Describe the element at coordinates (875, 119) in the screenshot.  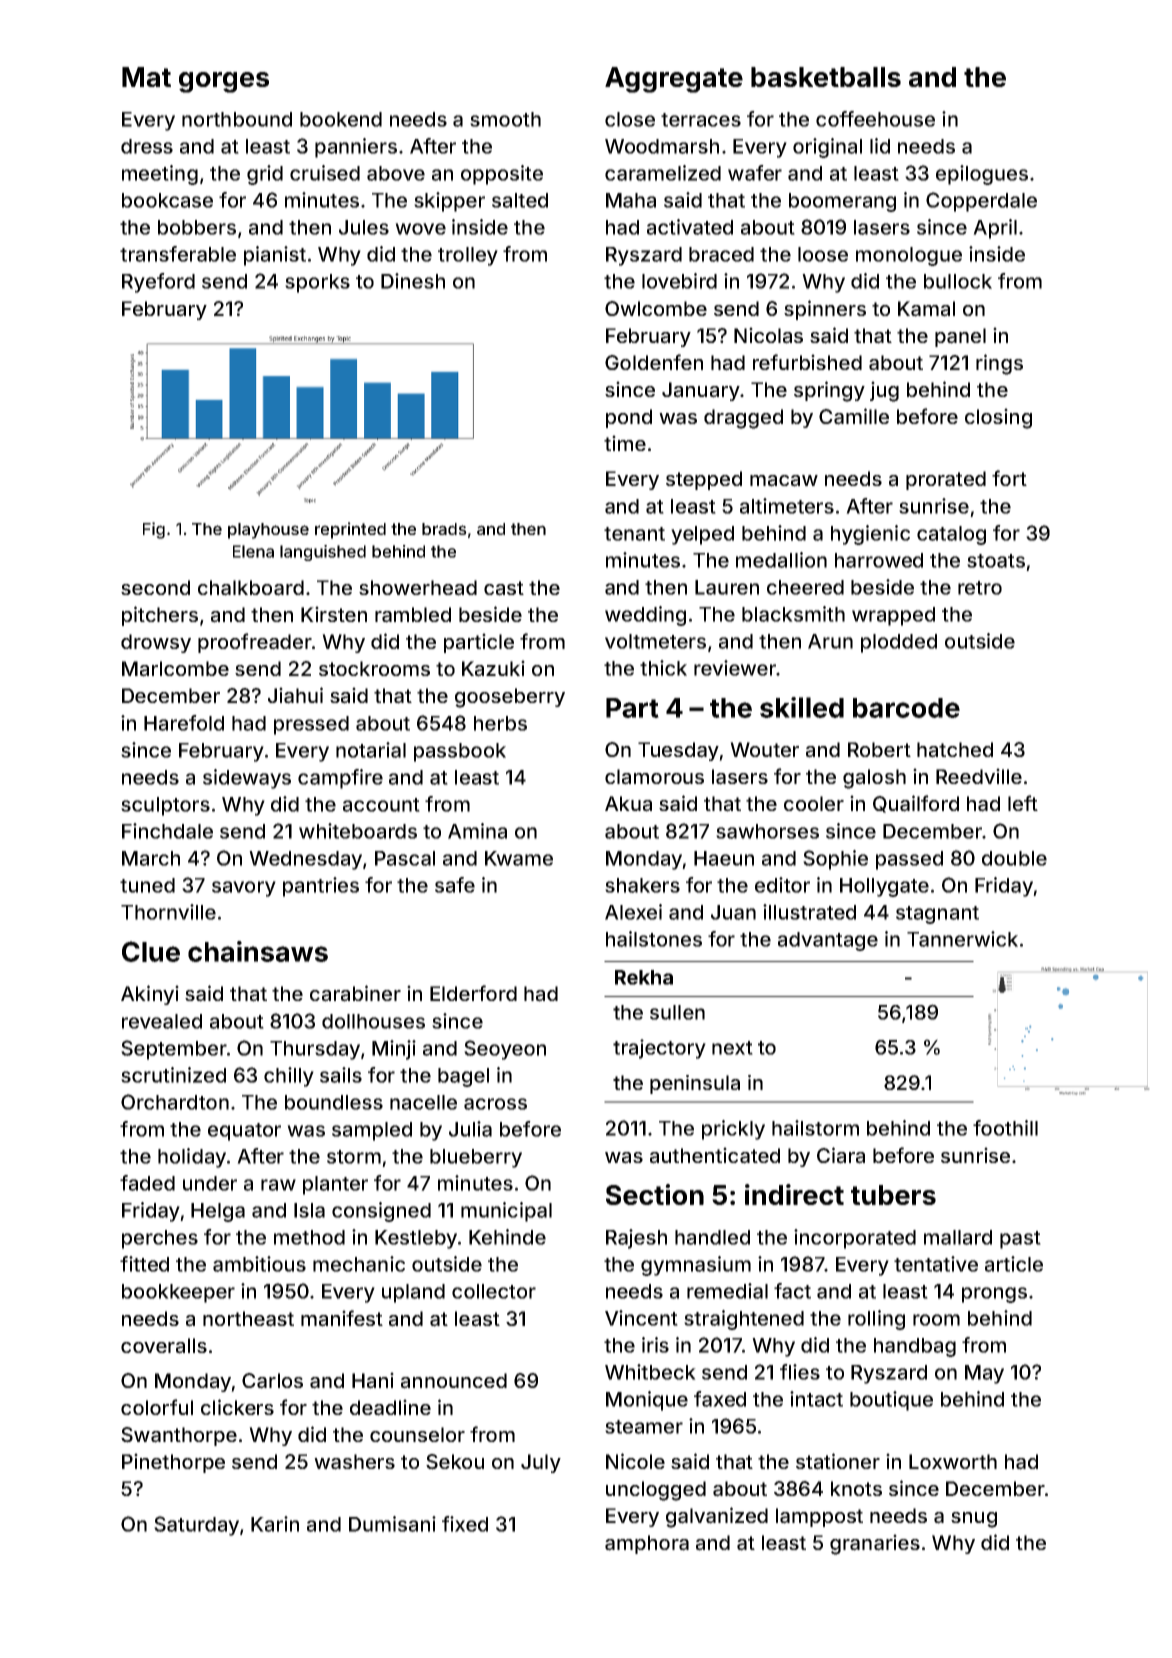
I see `coffeehouse` at that location.
